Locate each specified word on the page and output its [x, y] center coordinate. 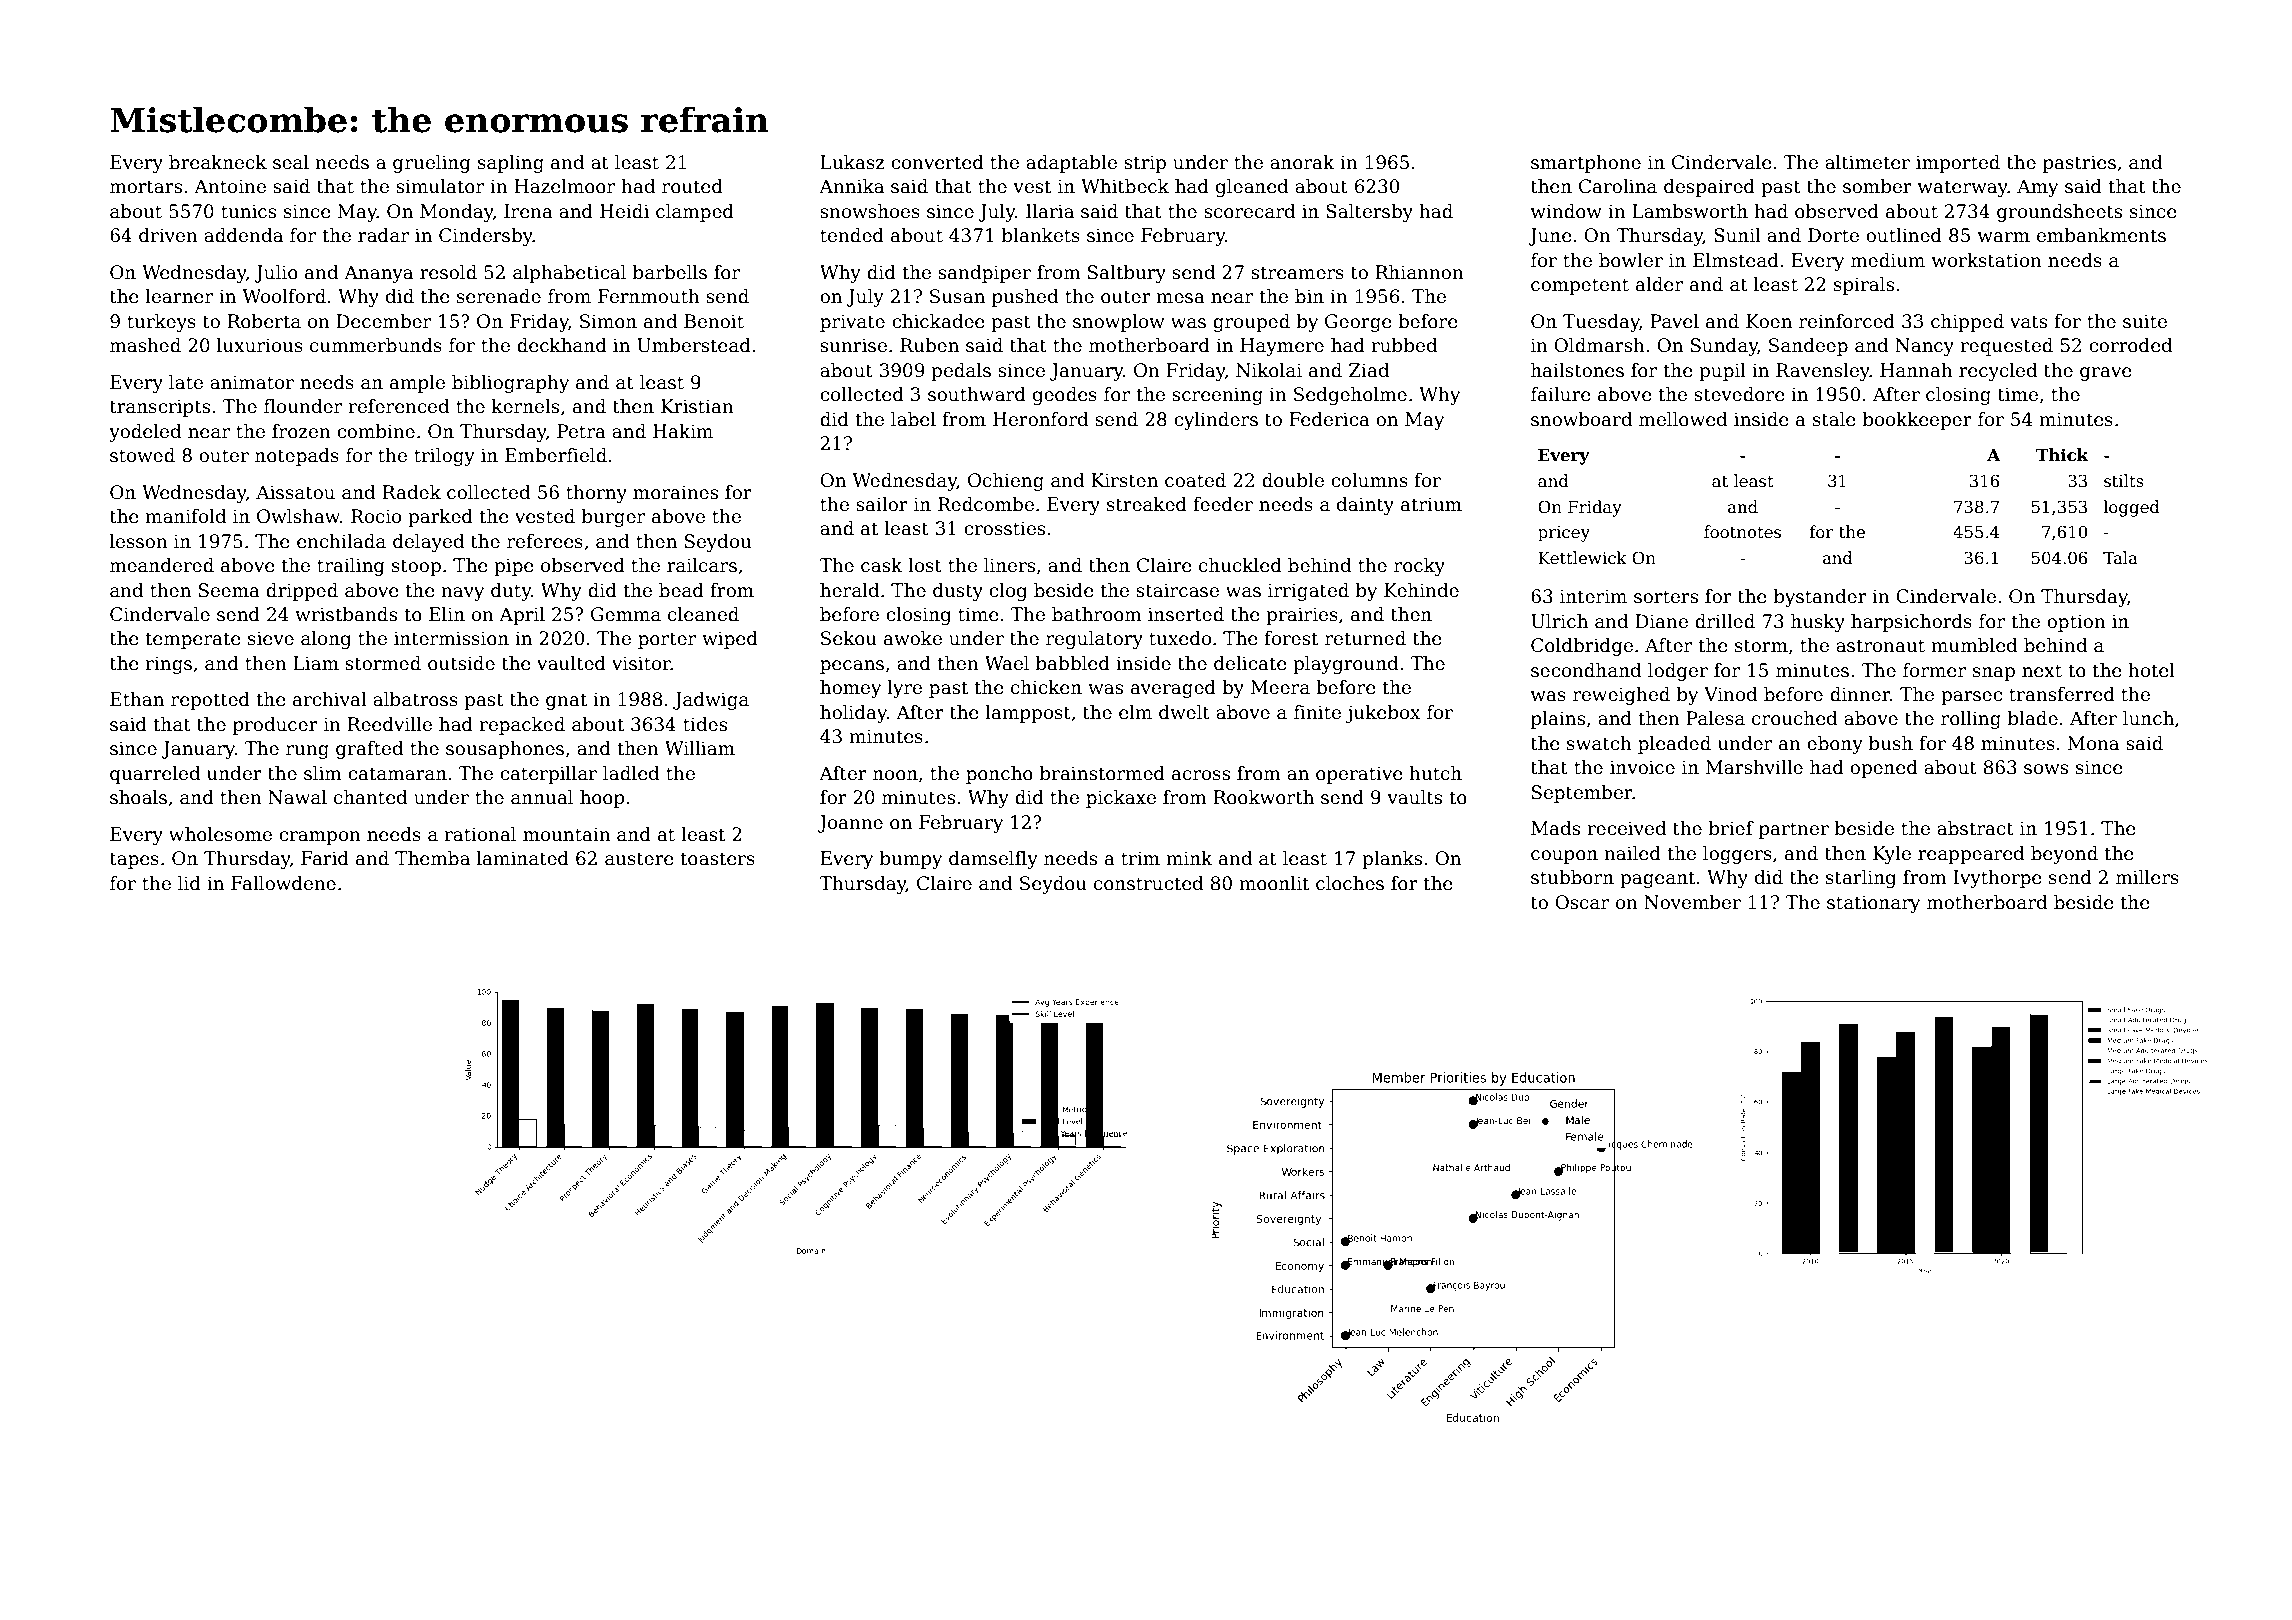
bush [1891, 743]
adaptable [1071, 164]
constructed [1149, 883]
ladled [631, 773]
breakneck [218, 162]
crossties [1004, 528]
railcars [702, 565]
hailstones [1577, 370]
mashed [145, 345]
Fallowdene [283, 883]
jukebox [1383, 714]
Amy [2037, 188]
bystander [1820, 598]
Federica [1329, 419]
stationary [1873, 904]
